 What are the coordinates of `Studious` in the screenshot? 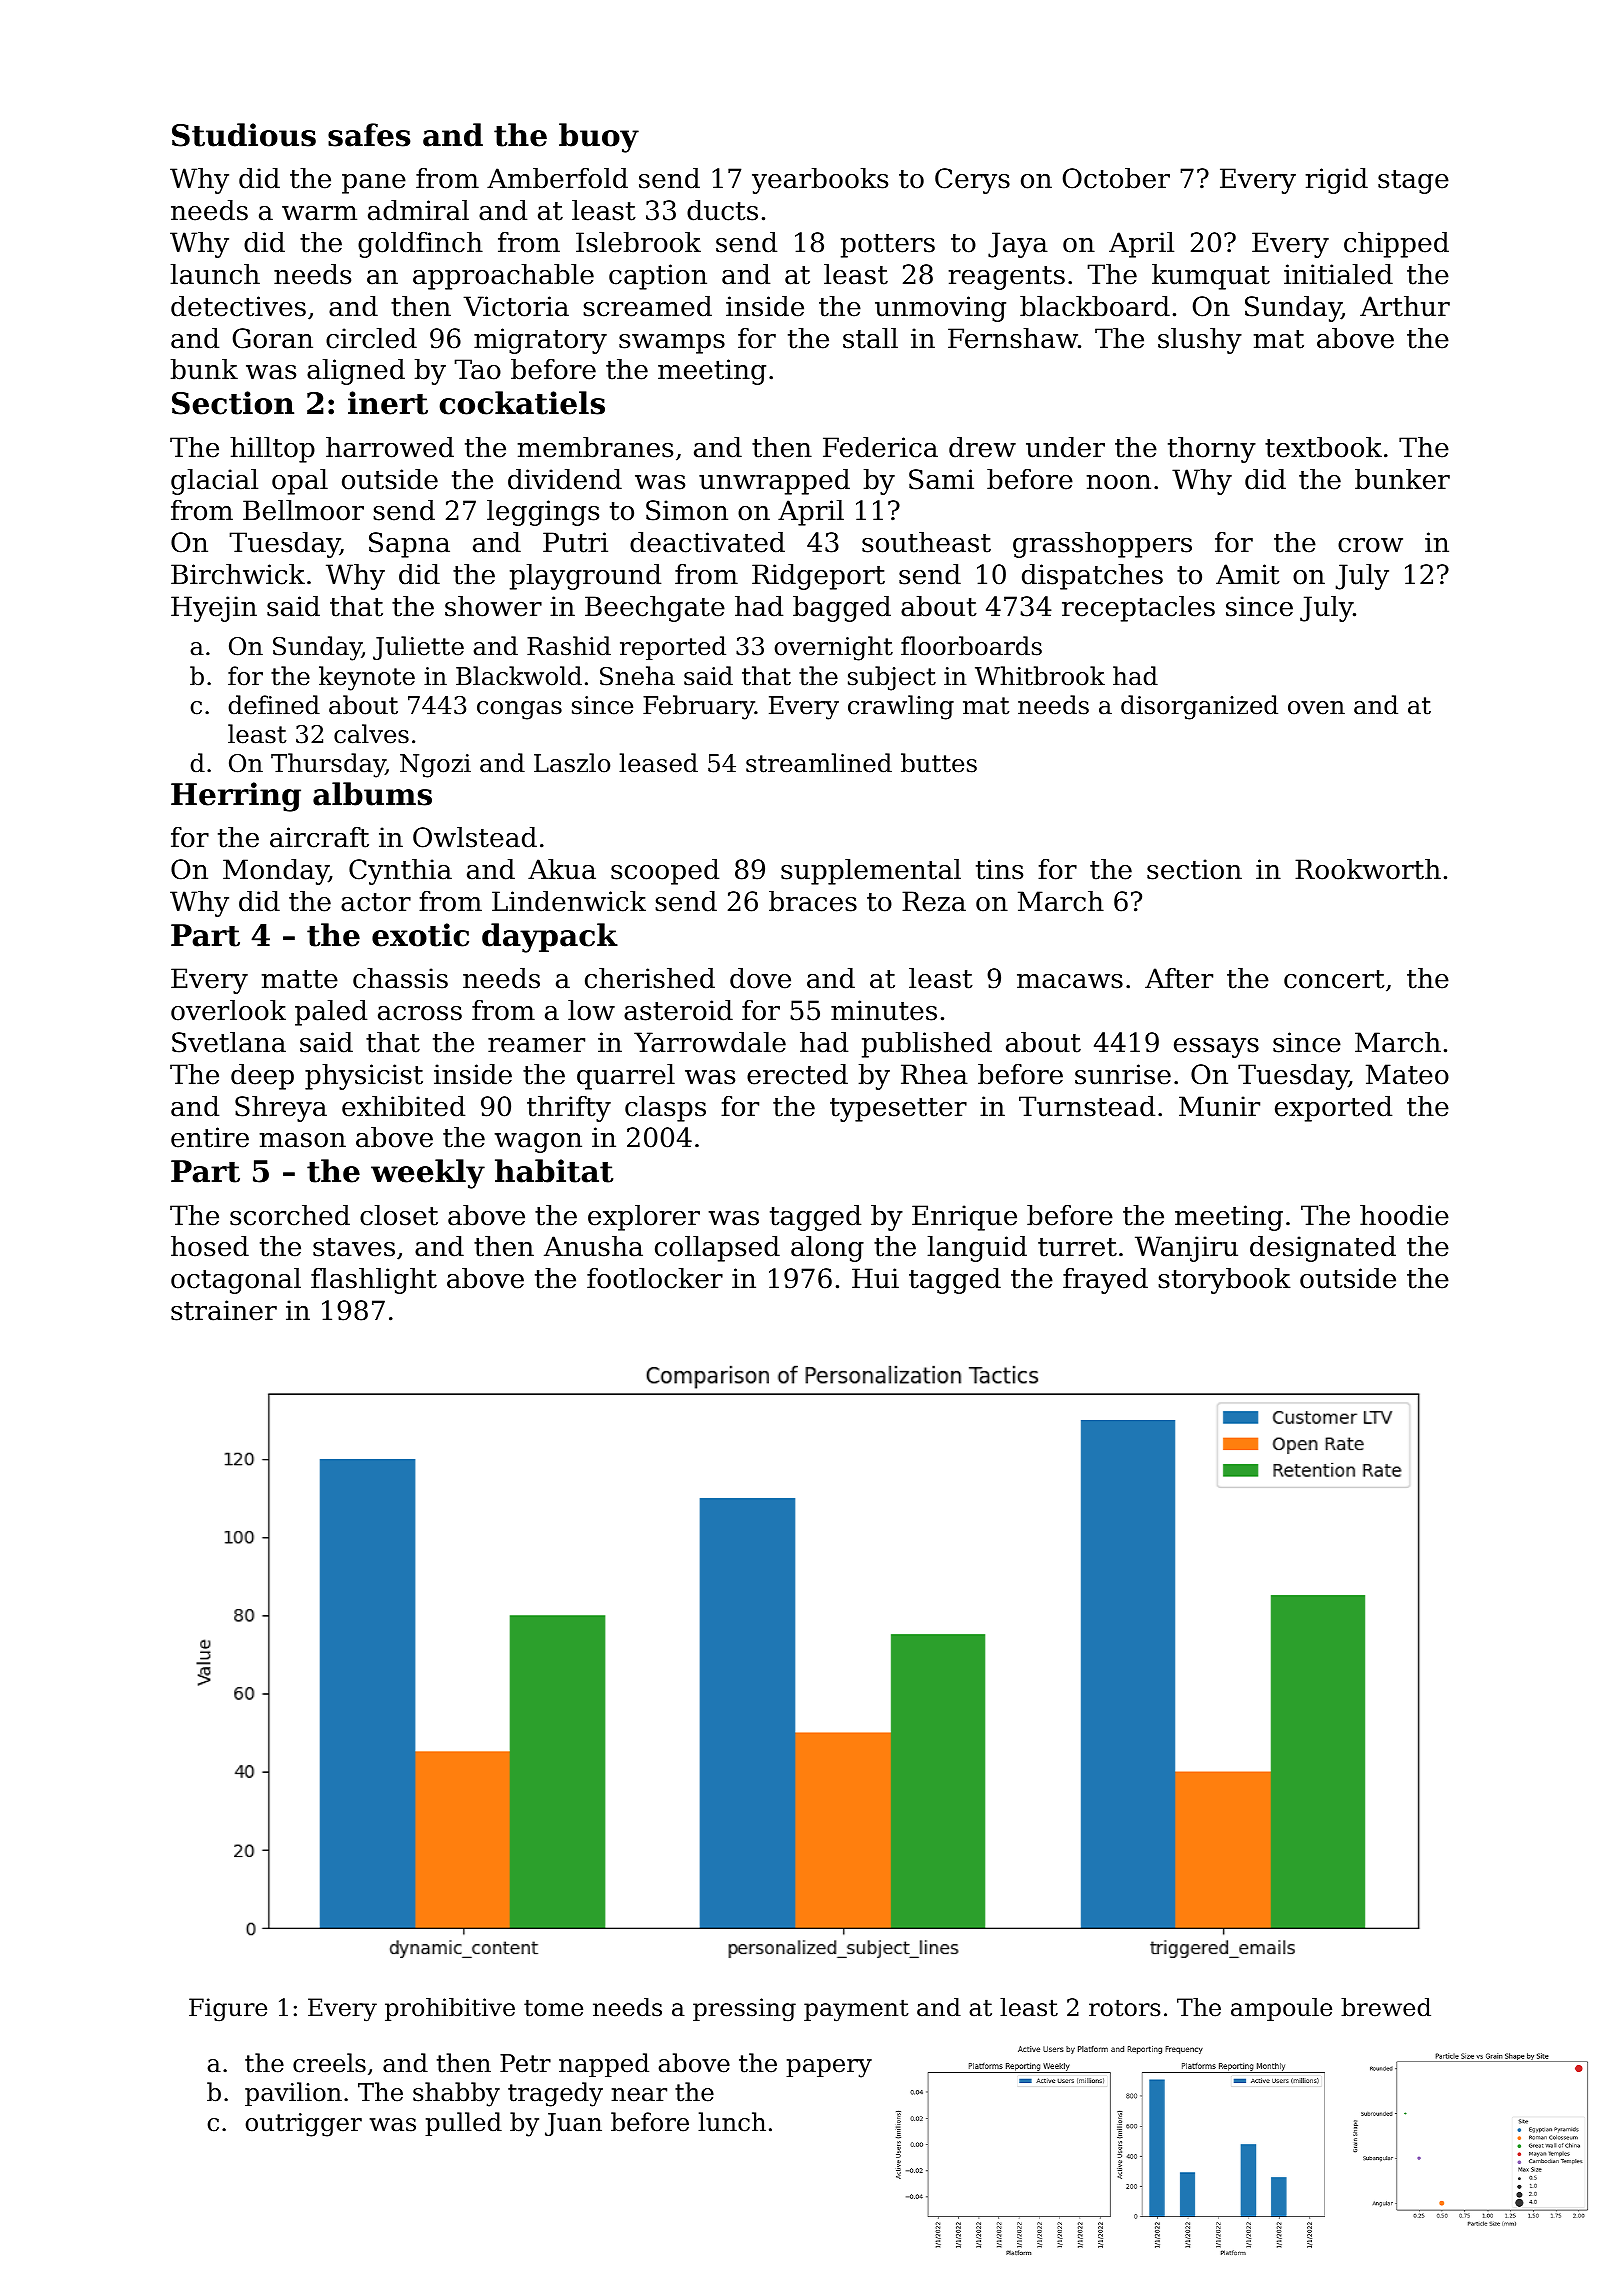 It's located at (244, 135).
